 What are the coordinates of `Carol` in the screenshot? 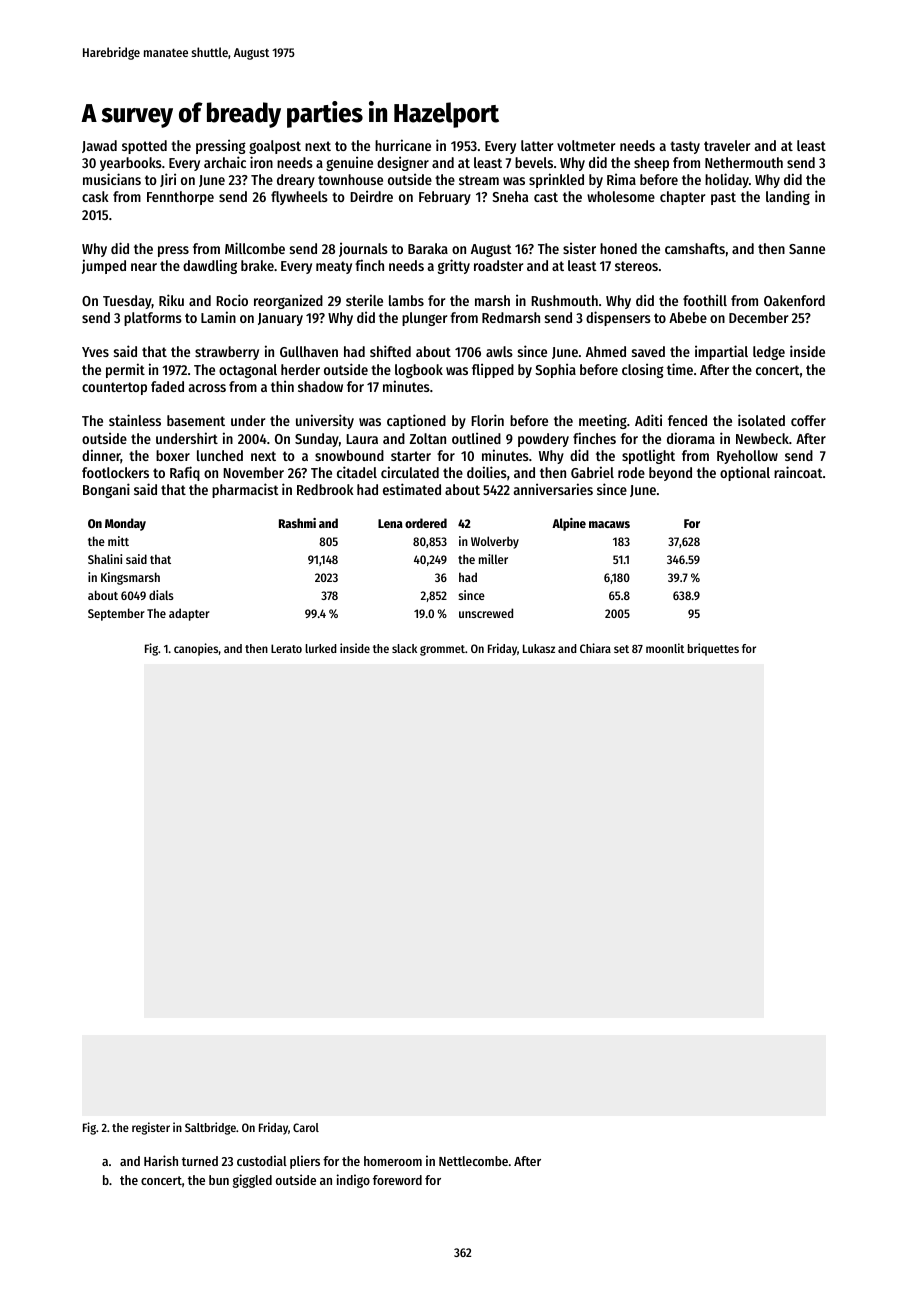 It's located at (306, 1127).
